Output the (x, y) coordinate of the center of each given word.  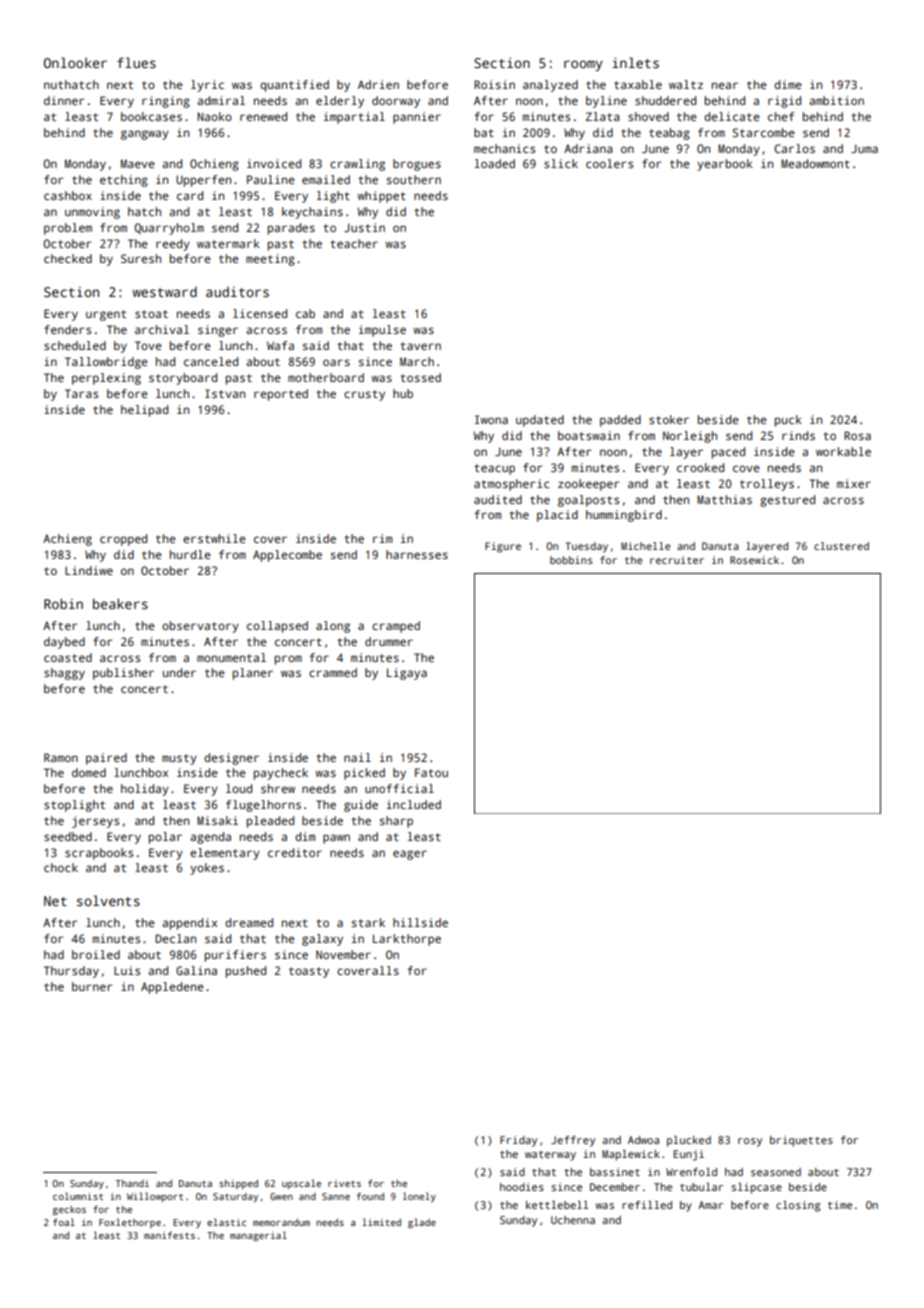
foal (64, 1222)
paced (728, 453)
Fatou (431, 772)
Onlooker (75, 62)
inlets (635, 62)
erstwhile (214, 538)
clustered (841, 546)
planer (253, 674)
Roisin (494, 84)
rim (382, 538)
